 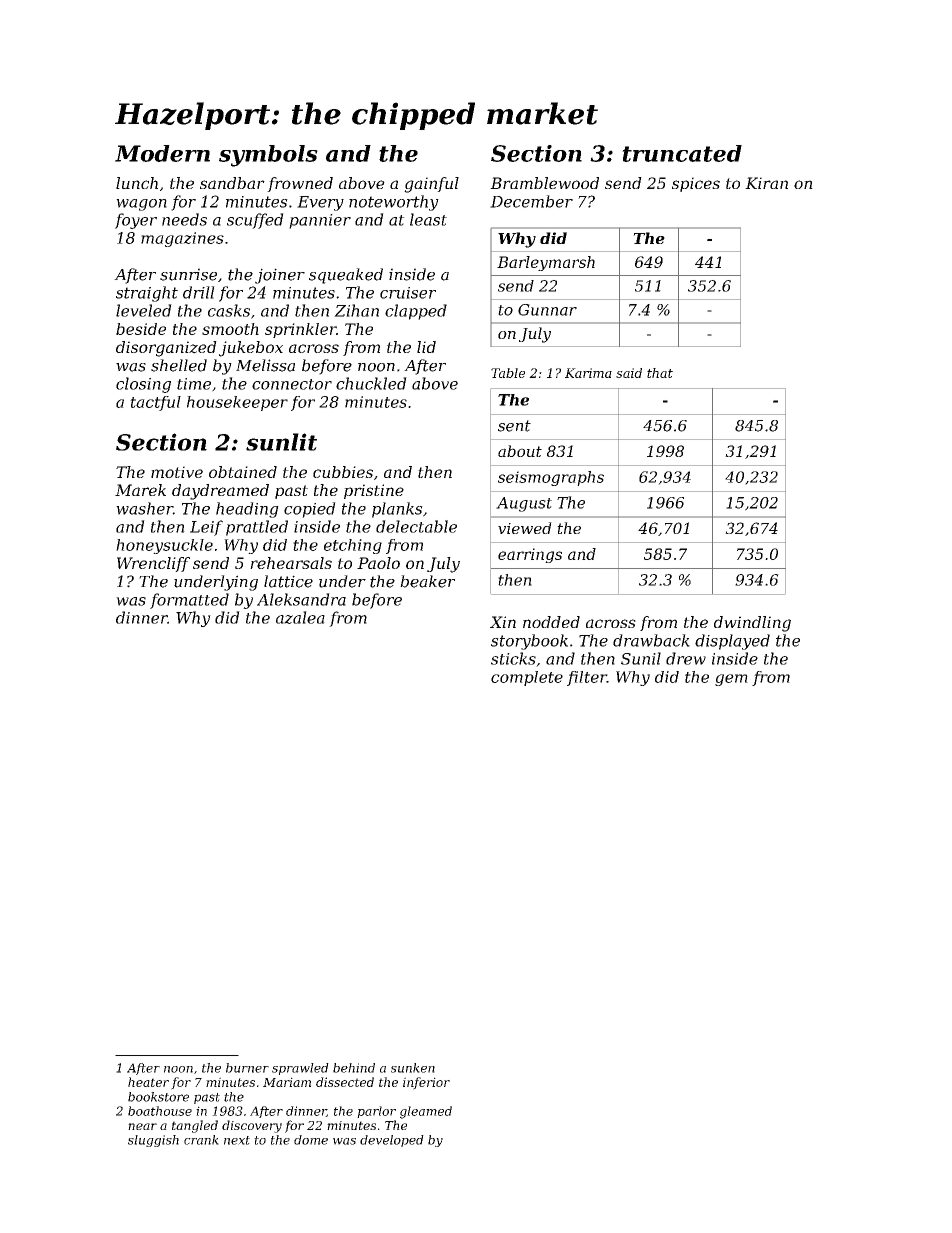 I want to click on azalea, so click(x=300, y=617).
